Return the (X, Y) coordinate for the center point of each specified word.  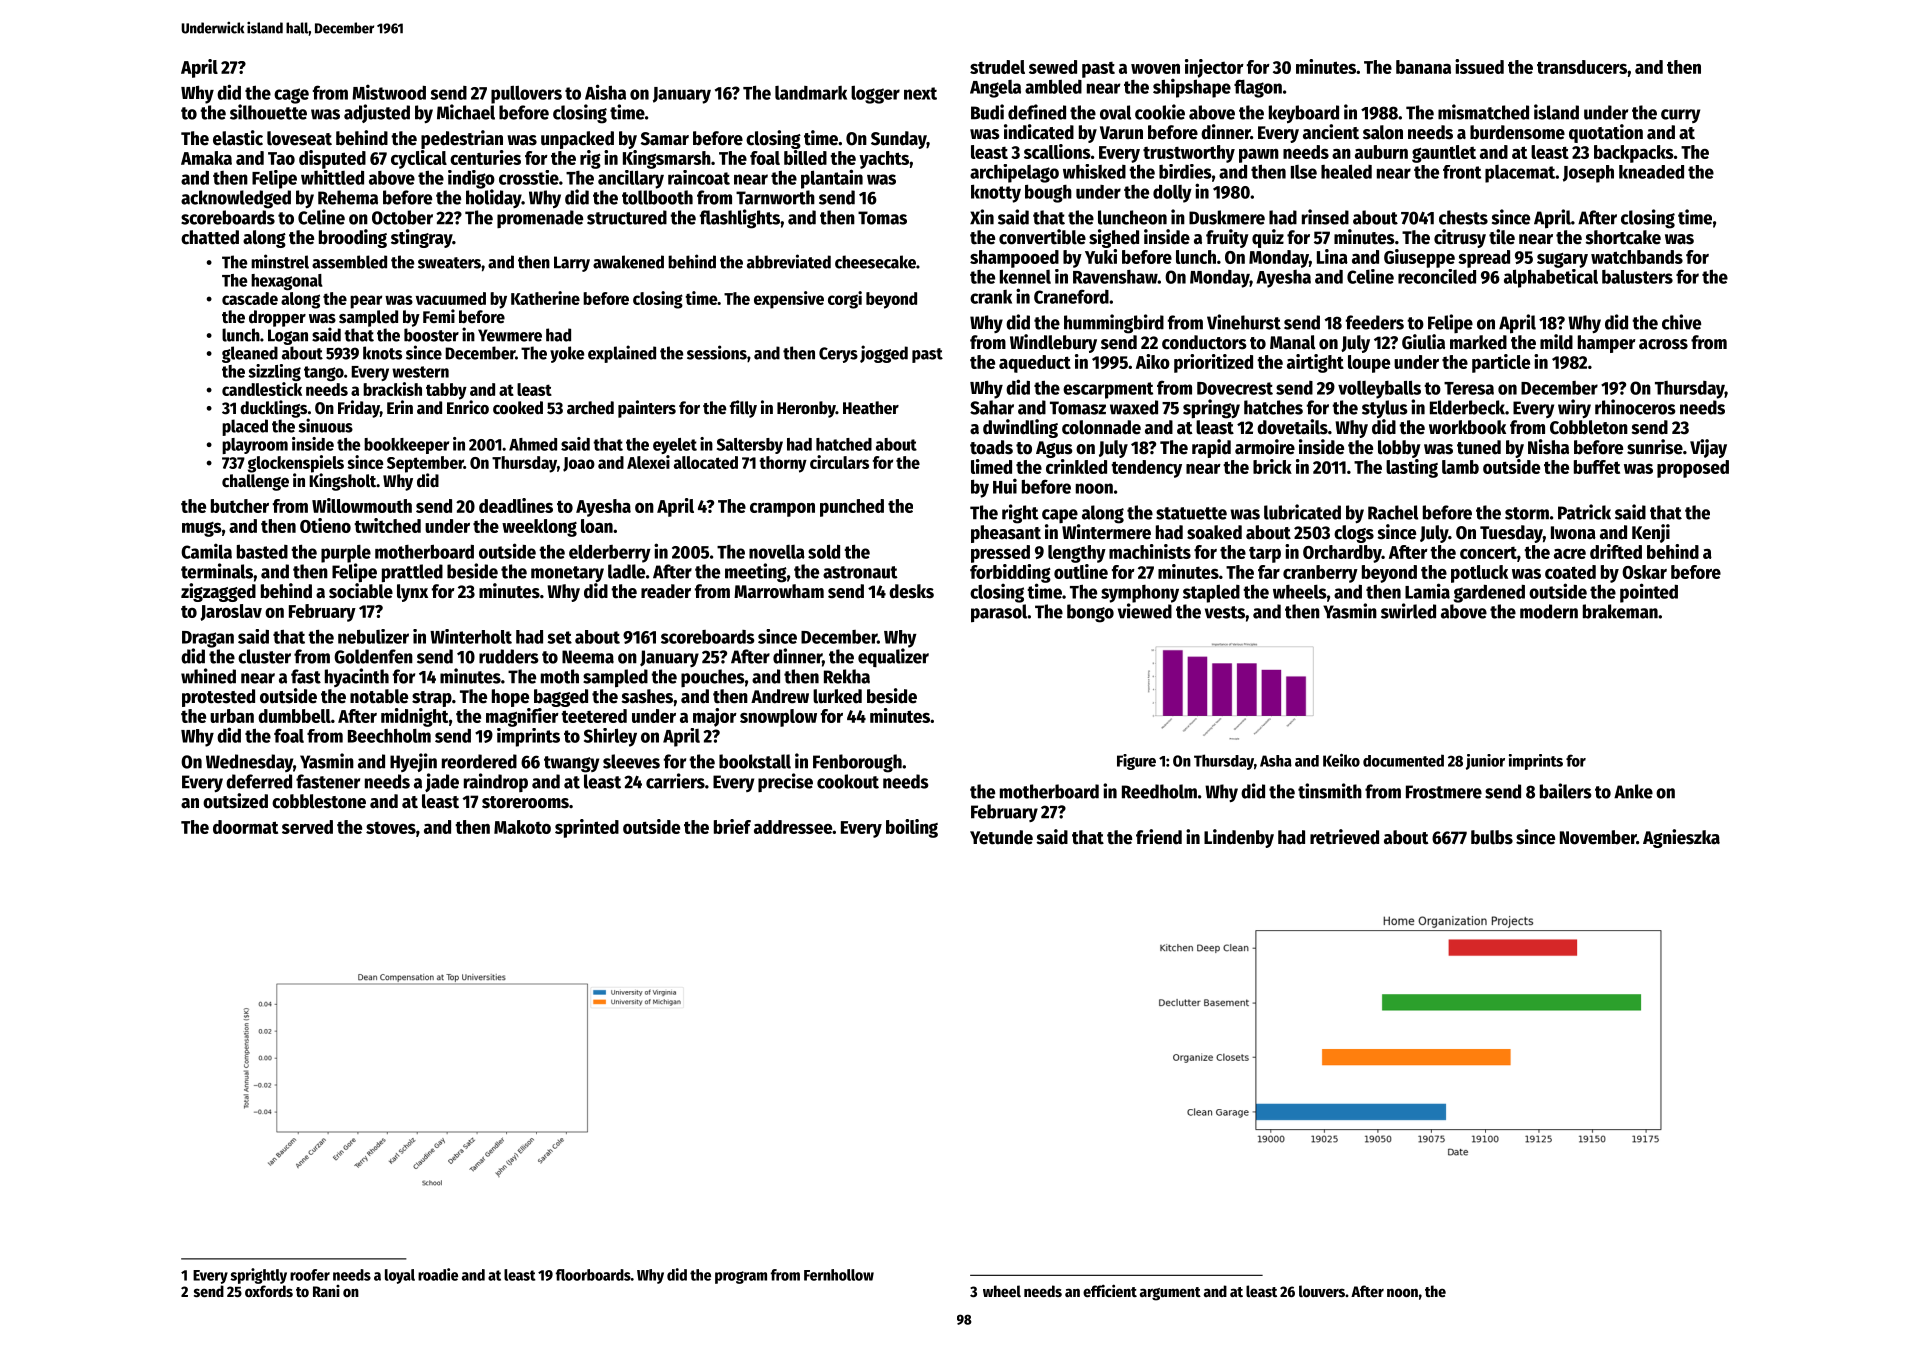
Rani (326, 1291)
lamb (1460, 467)
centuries (485, 157)
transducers (1582, 67)
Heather (871, 408)
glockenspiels (296, 464)
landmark (811, 93)
